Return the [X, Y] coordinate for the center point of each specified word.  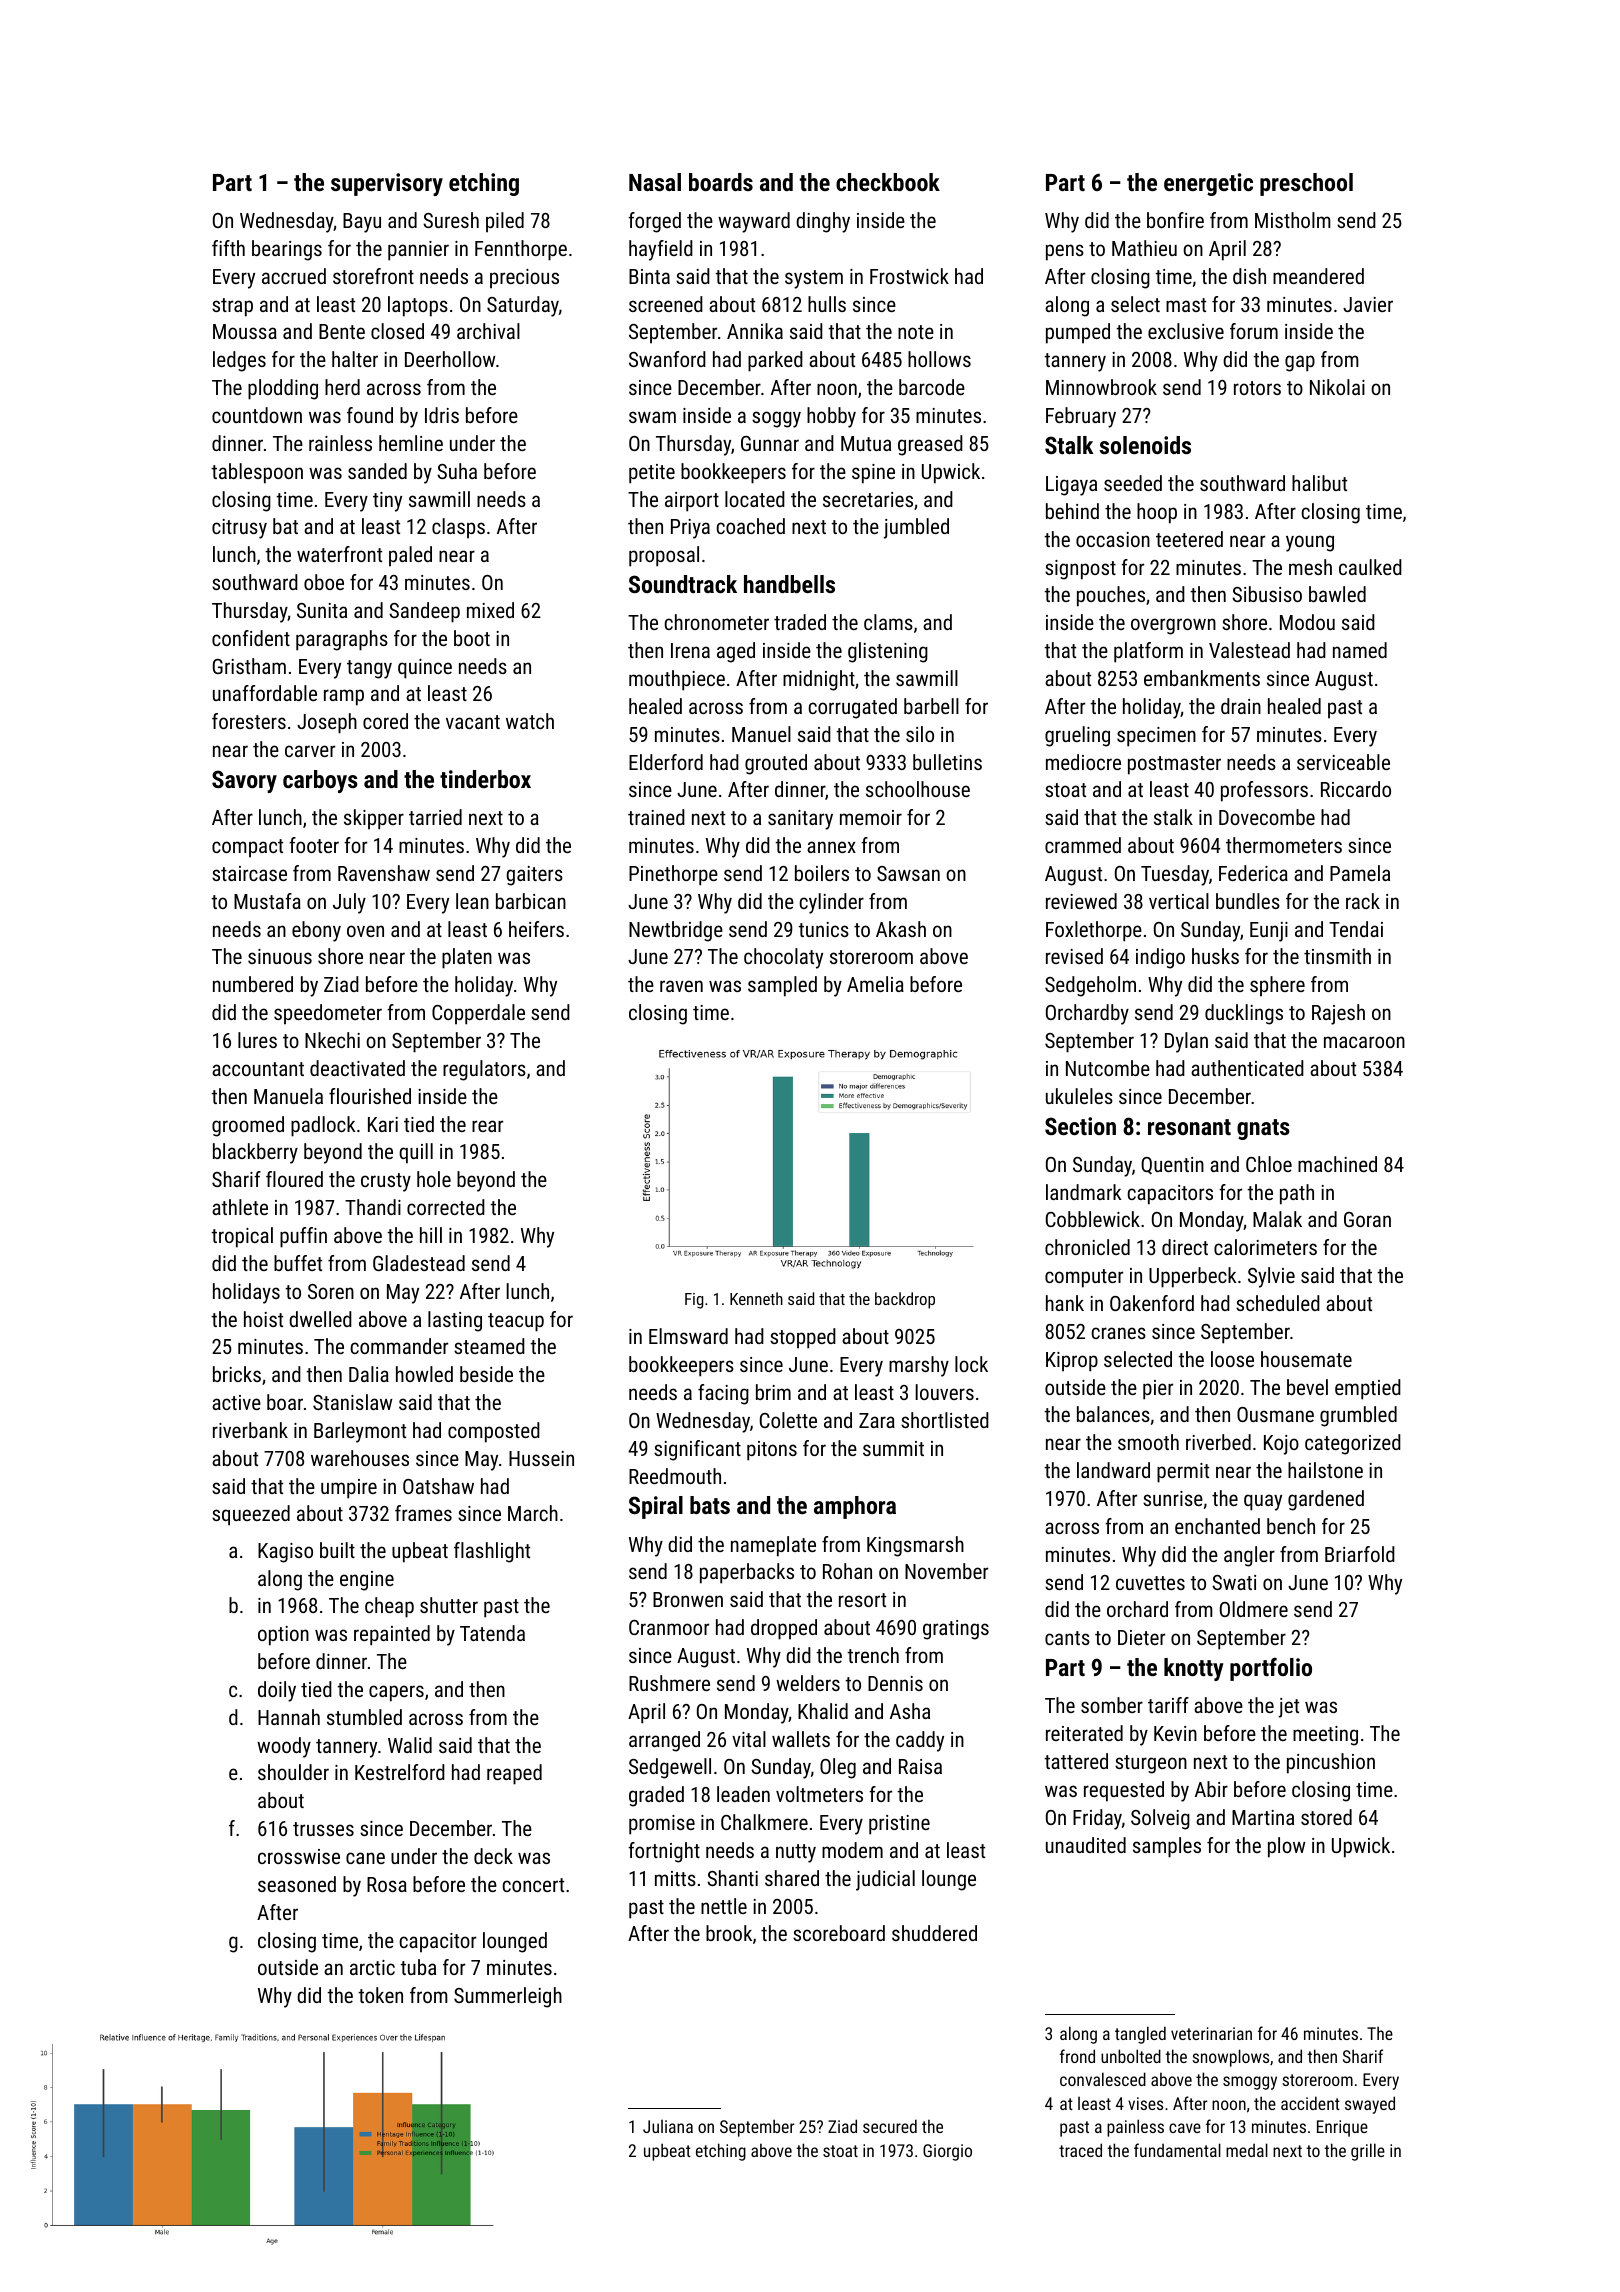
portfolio [1271, 1669]
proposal [664, 556]
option [283, 1636]
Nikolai [1337, 387]
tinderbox [485, 779]
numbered [253, 984]
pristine [899, 1825]
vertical [1179, 901]
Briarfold [1360, 1554]
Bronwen [688, 1599]
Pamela [1360, 873]
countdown [257, 415]
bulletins [947, 762]
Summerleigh [508, 1997]
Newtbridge [676, 931]
